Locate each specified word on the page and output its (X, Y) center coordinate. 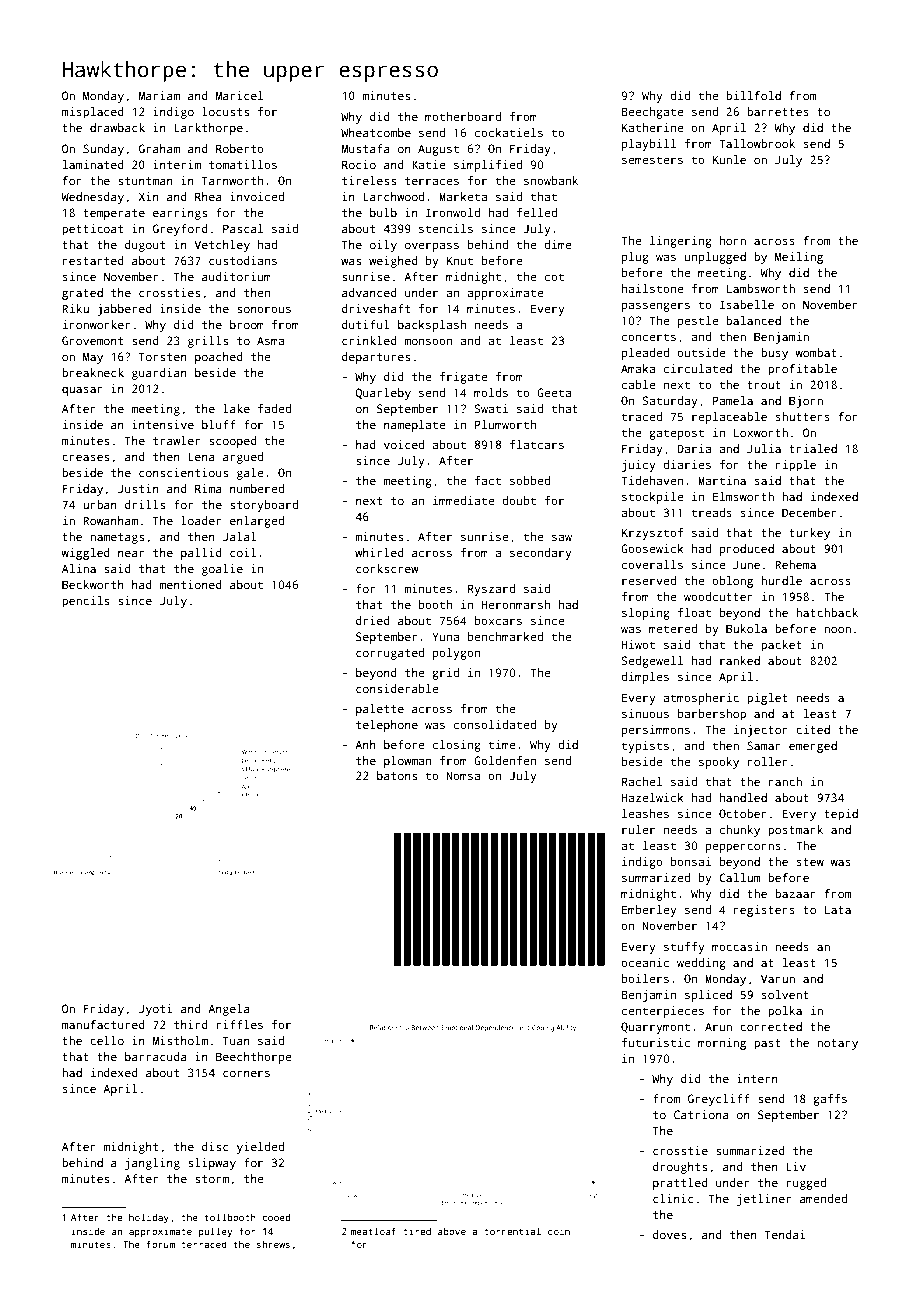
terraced (204, 1244)
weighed (393, 262)
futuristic (656, 1042)
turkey (809, 534)
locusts (225, 111)
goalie (222, 570)
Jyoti (156, 1010)
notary (837, 1044)
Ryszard (491, 590)
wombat (816, 352)
